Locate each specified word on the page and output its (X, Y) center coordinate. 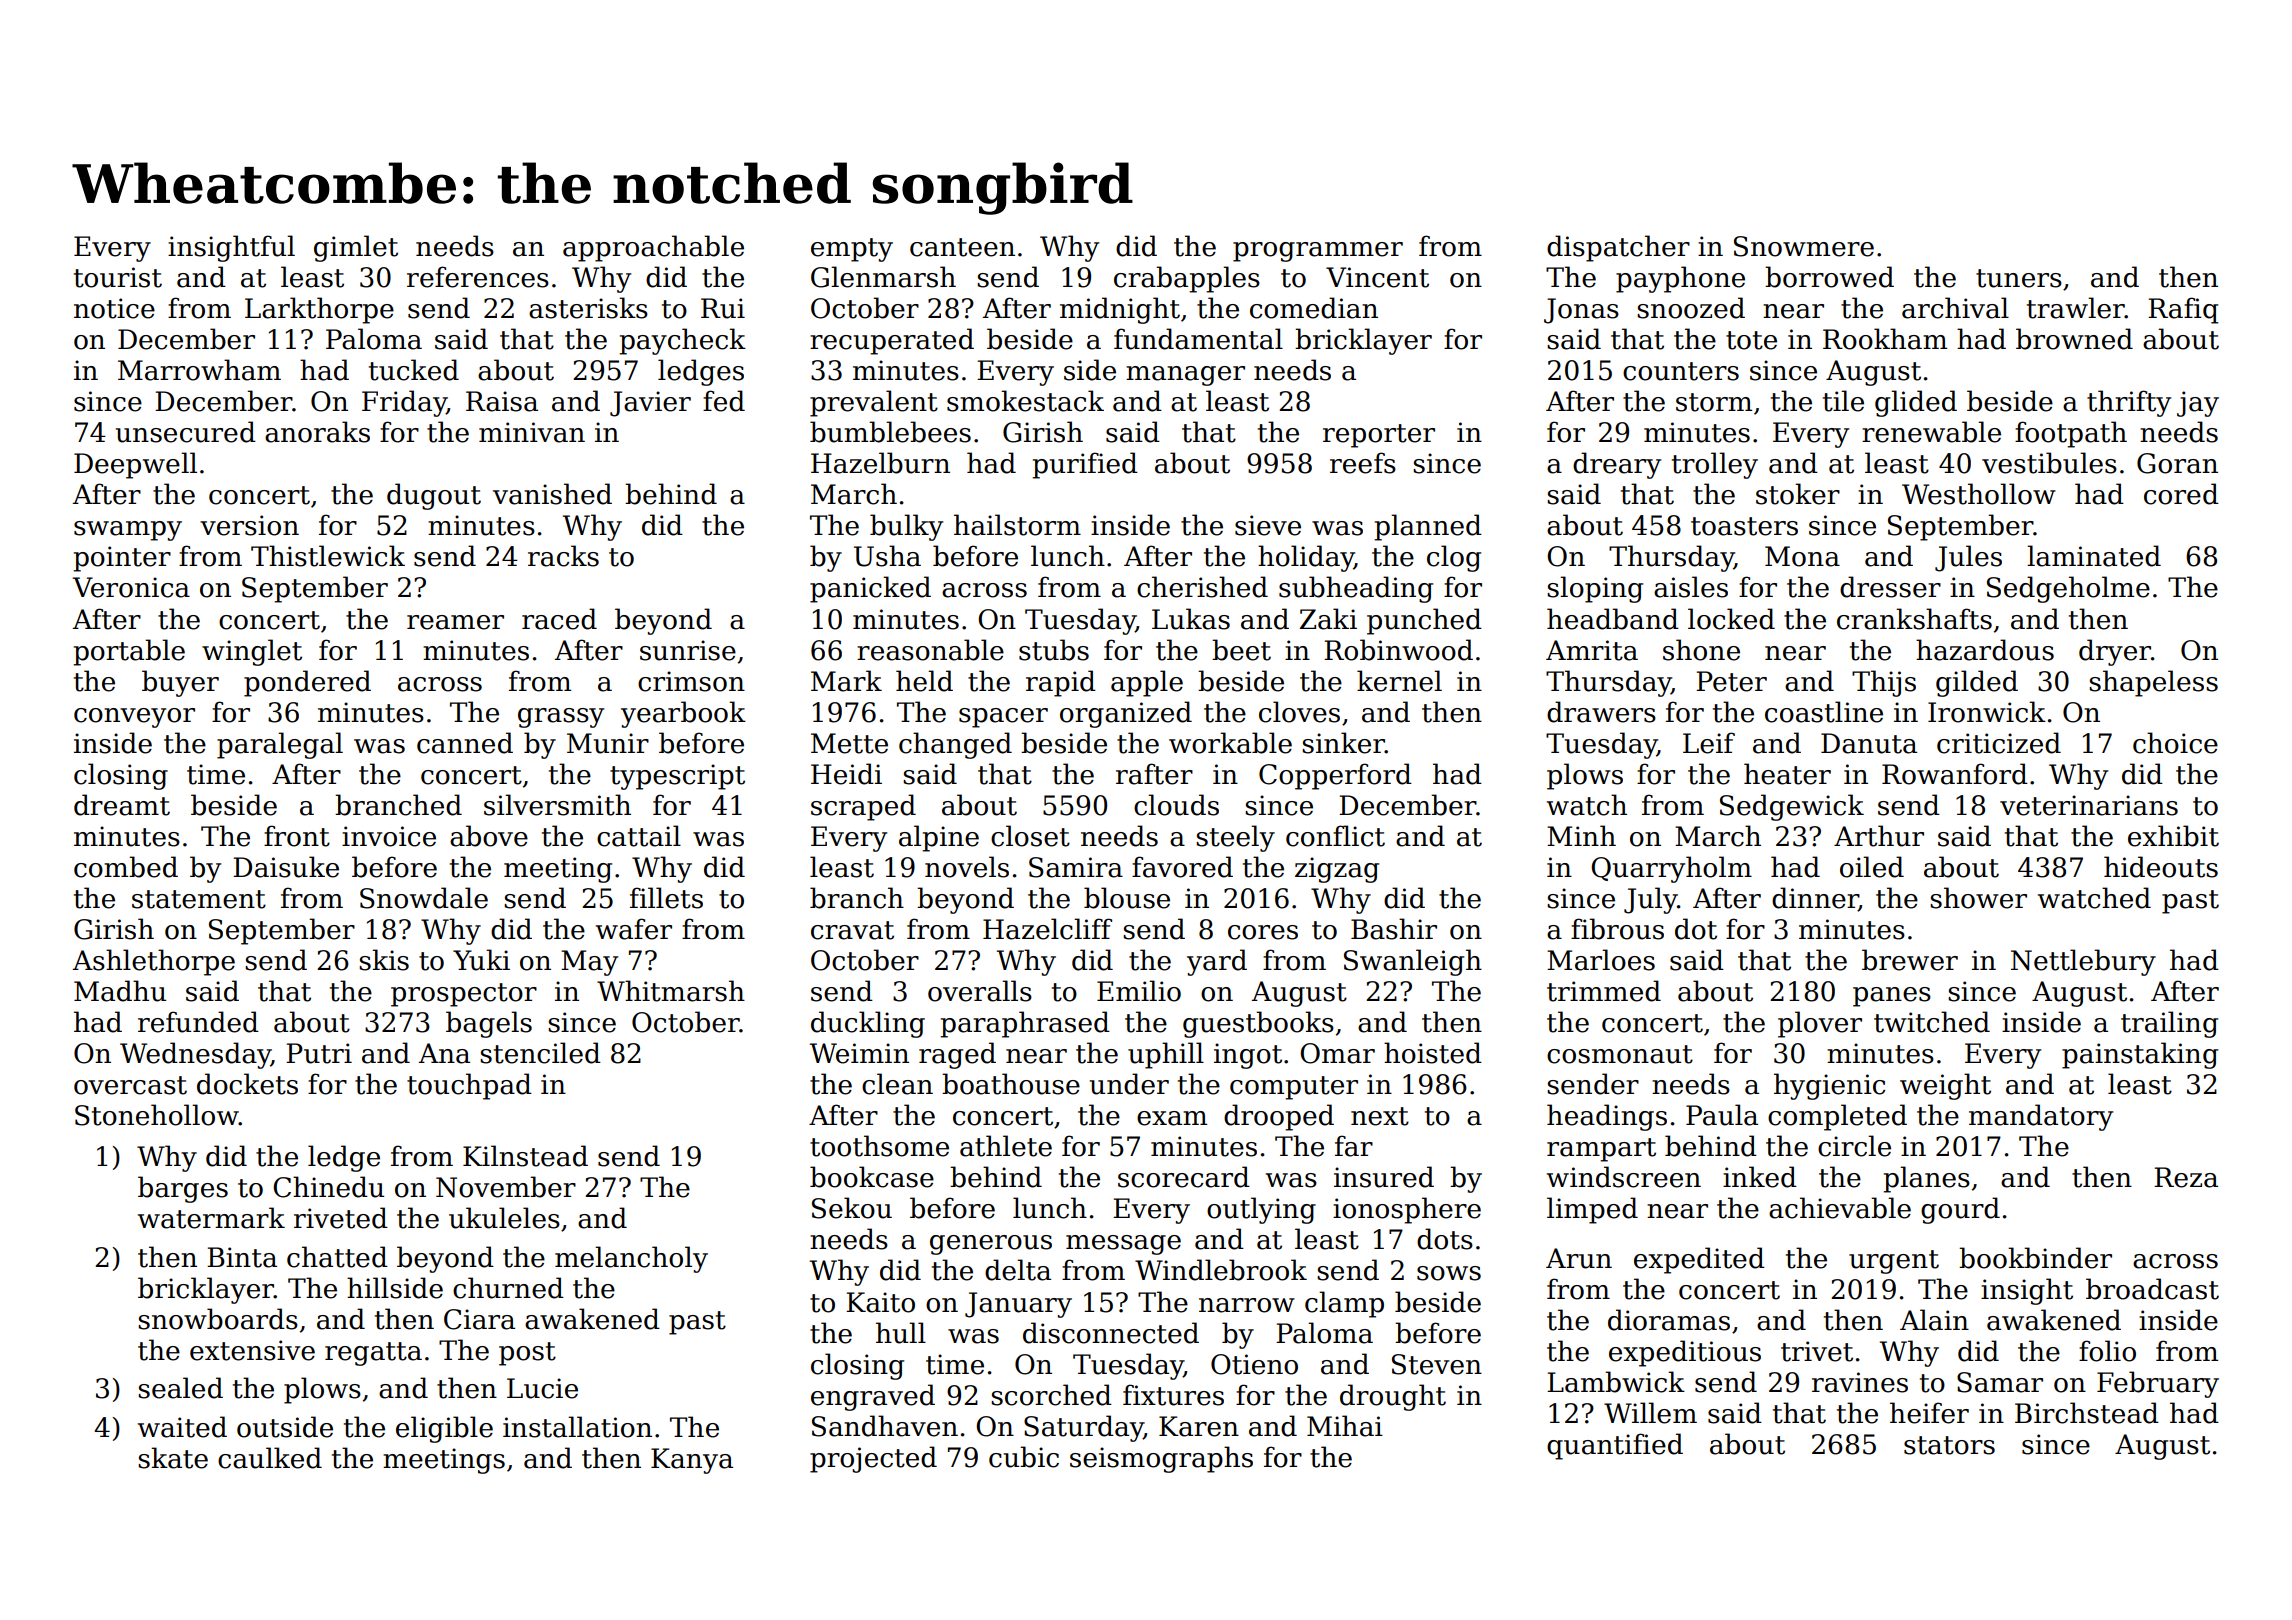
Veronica (131, 587)
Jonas (1581, 311)
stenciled (540, 1053)
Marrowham (199, 370)
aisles (1691, 587)
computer (1294, 1088)
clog (1454, 558)
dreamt (122, 805)
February (2158, 1384)
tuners (2019, 278)
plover (1820, 1024)
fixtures (1173, 1395)
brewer (1910, 960)
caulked (270, 1458)
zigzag (1337, 870)
